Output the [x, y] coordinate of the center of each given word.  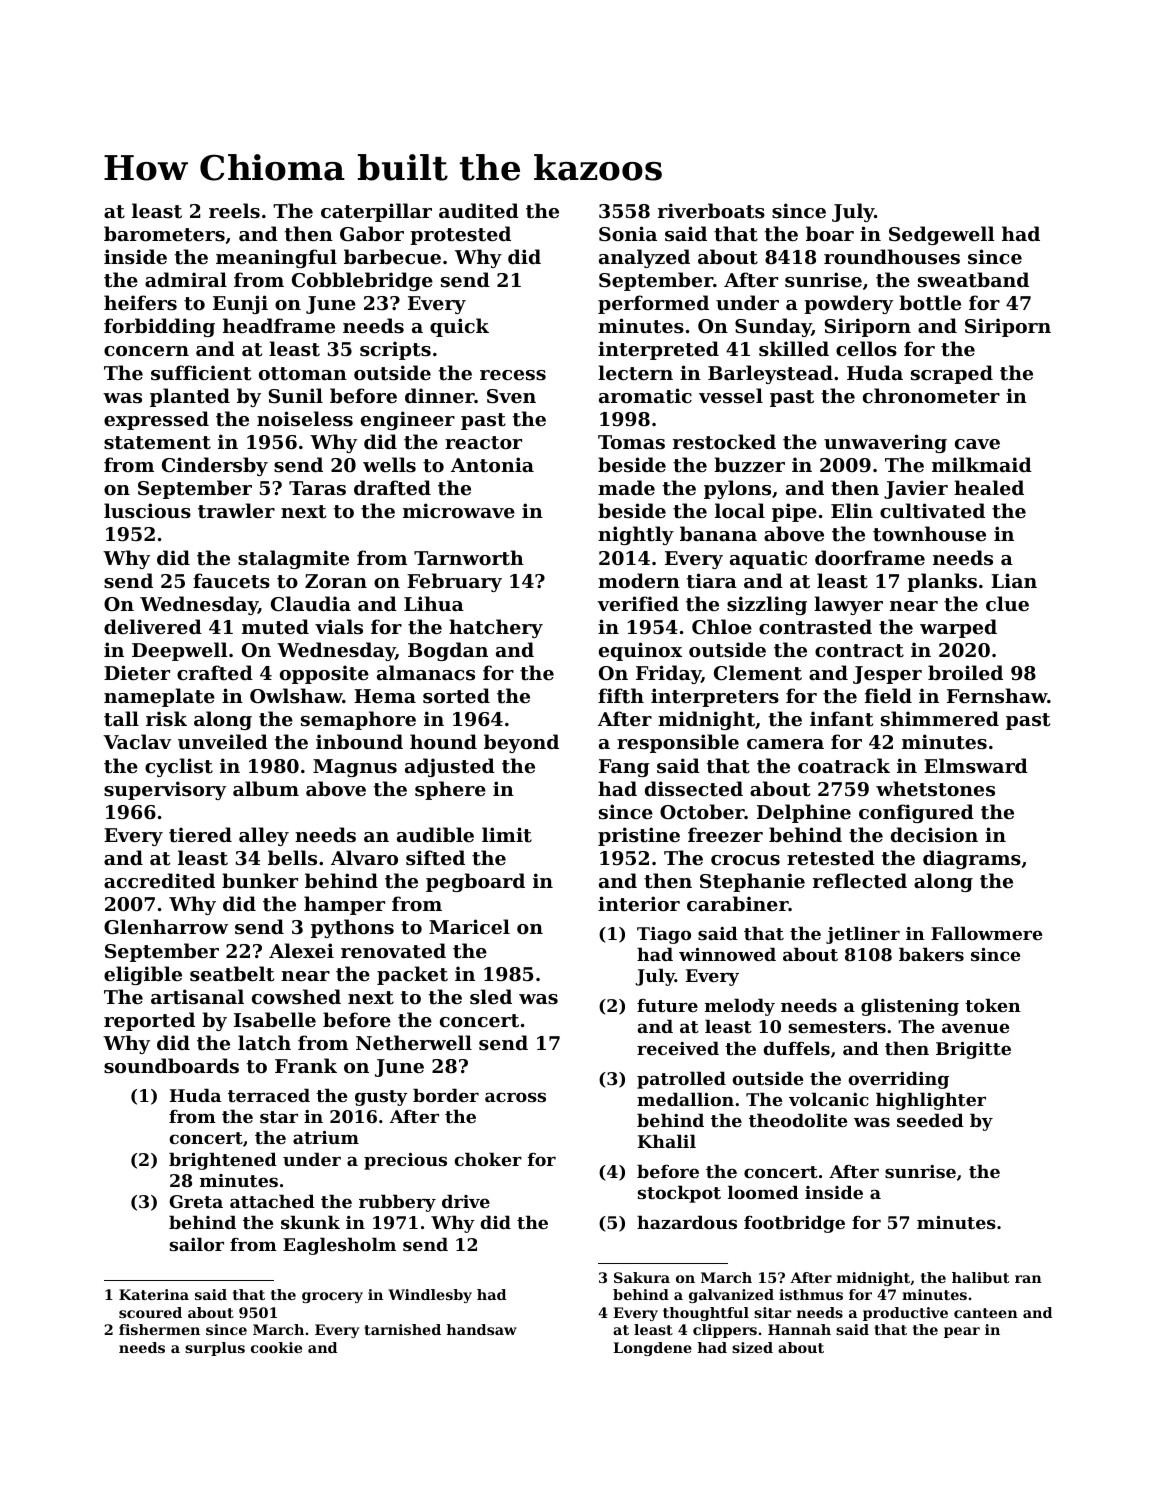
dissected [694, 789]
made [626, 487]
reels [234, 210]
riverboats [711, 211]
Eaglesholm [339, 1246]
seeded [930, 1120]
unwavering [885, 443]
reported [149, 1021]
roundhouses [892, 257]
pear [962, 1332]
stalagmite [293, 559]
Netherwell [414, 1042]
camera [785, 744]
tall [121, 718]
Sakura [642, 1277]
